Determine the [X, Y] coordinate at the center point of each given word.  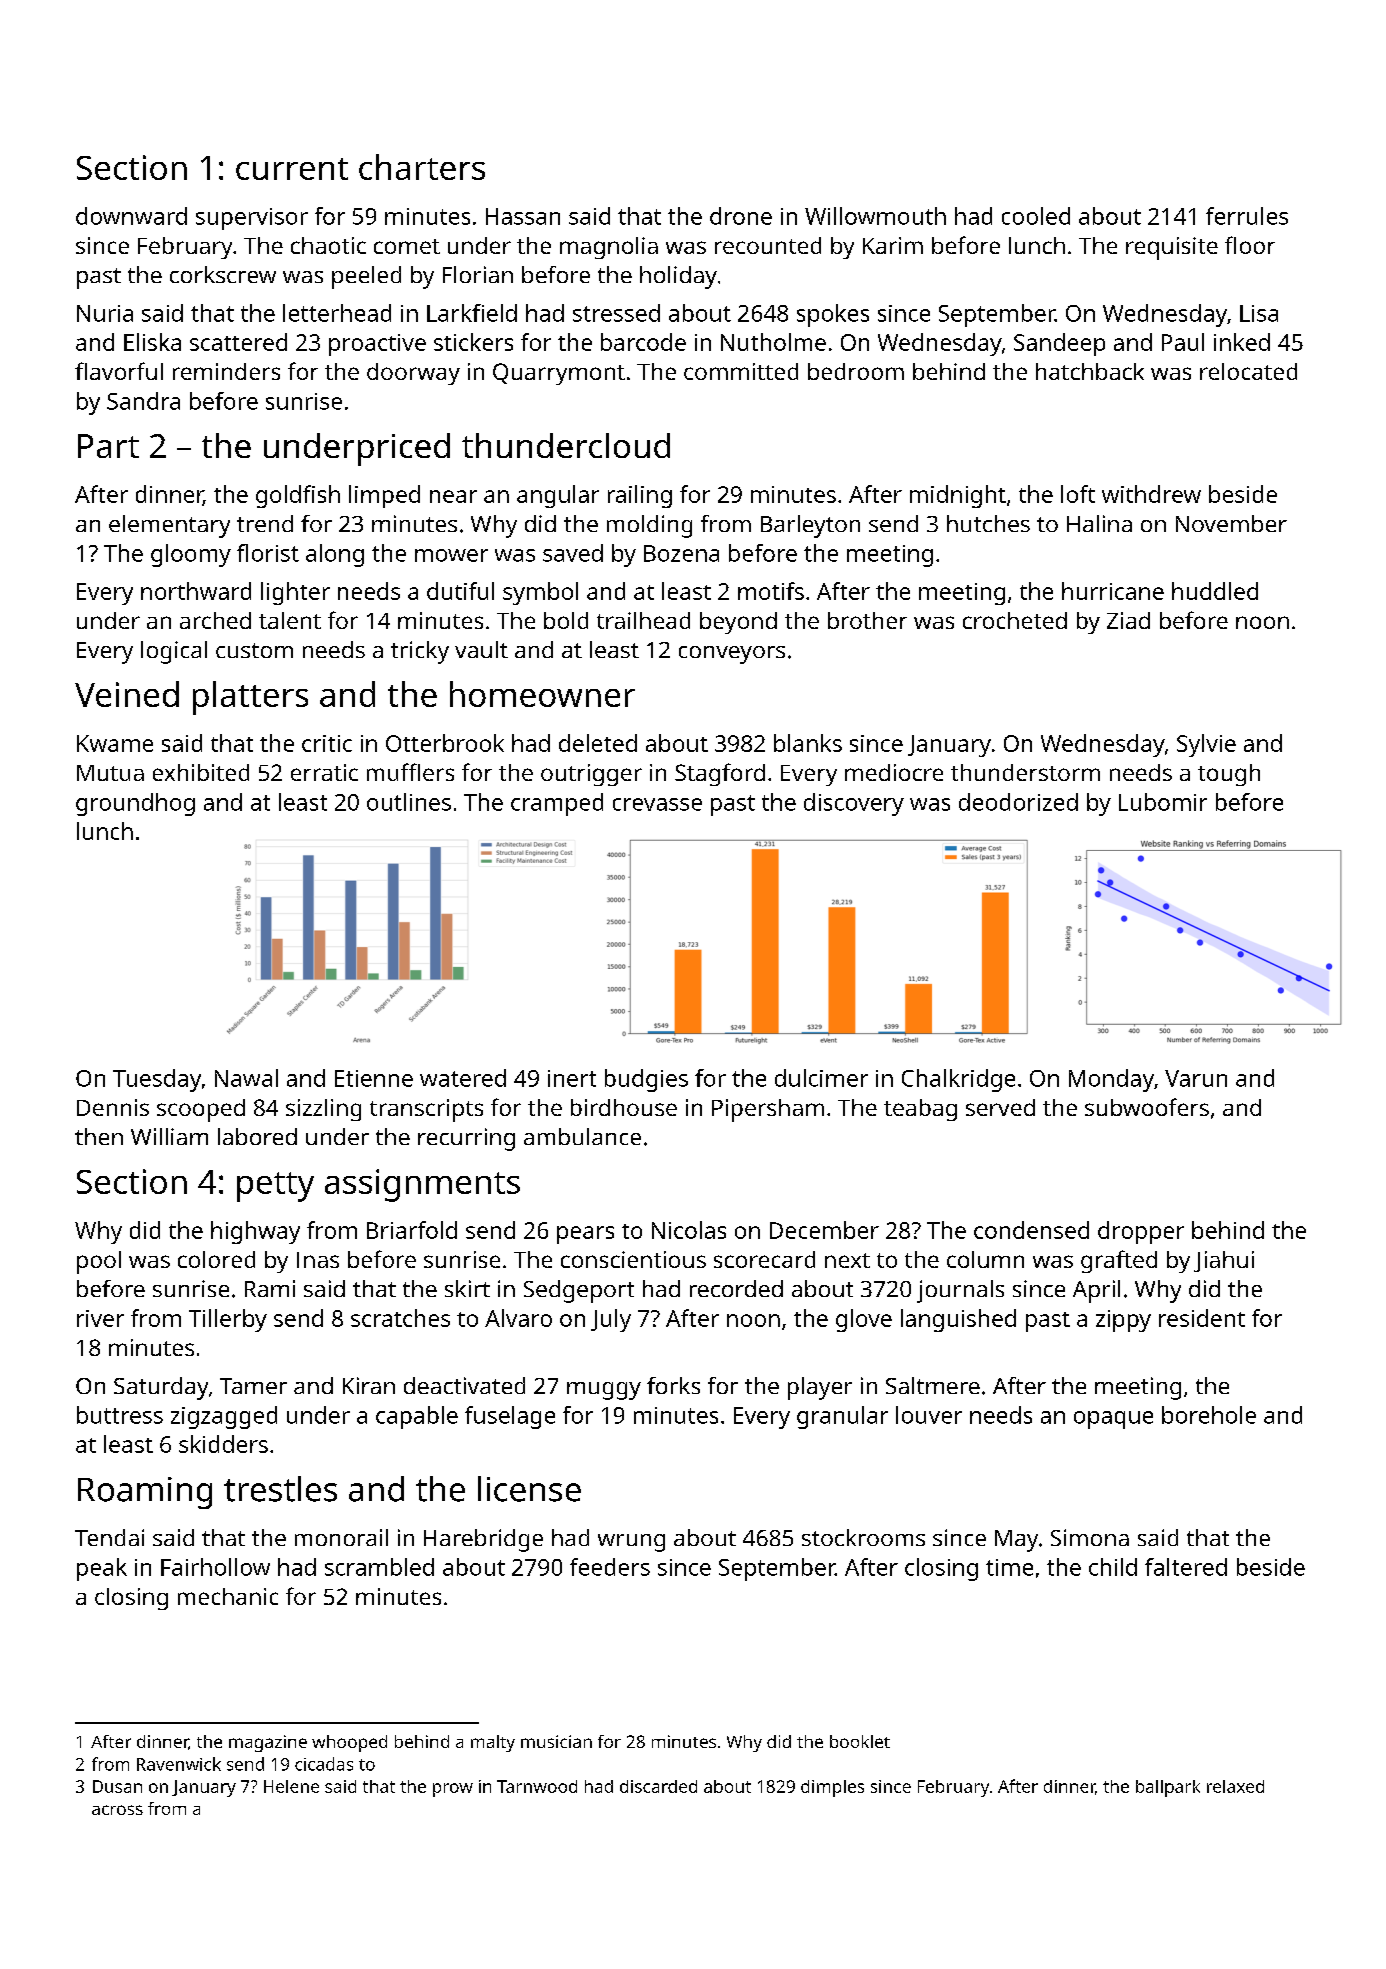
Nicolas [689, 1230]
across [117, 1810]
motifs [771, 591]
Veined [127, 694]
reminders [226, 371]
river [100, 1318]
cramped [557, 804]
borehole [1209, 1415]
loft [1078, 494]
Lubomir [1163, 802]
